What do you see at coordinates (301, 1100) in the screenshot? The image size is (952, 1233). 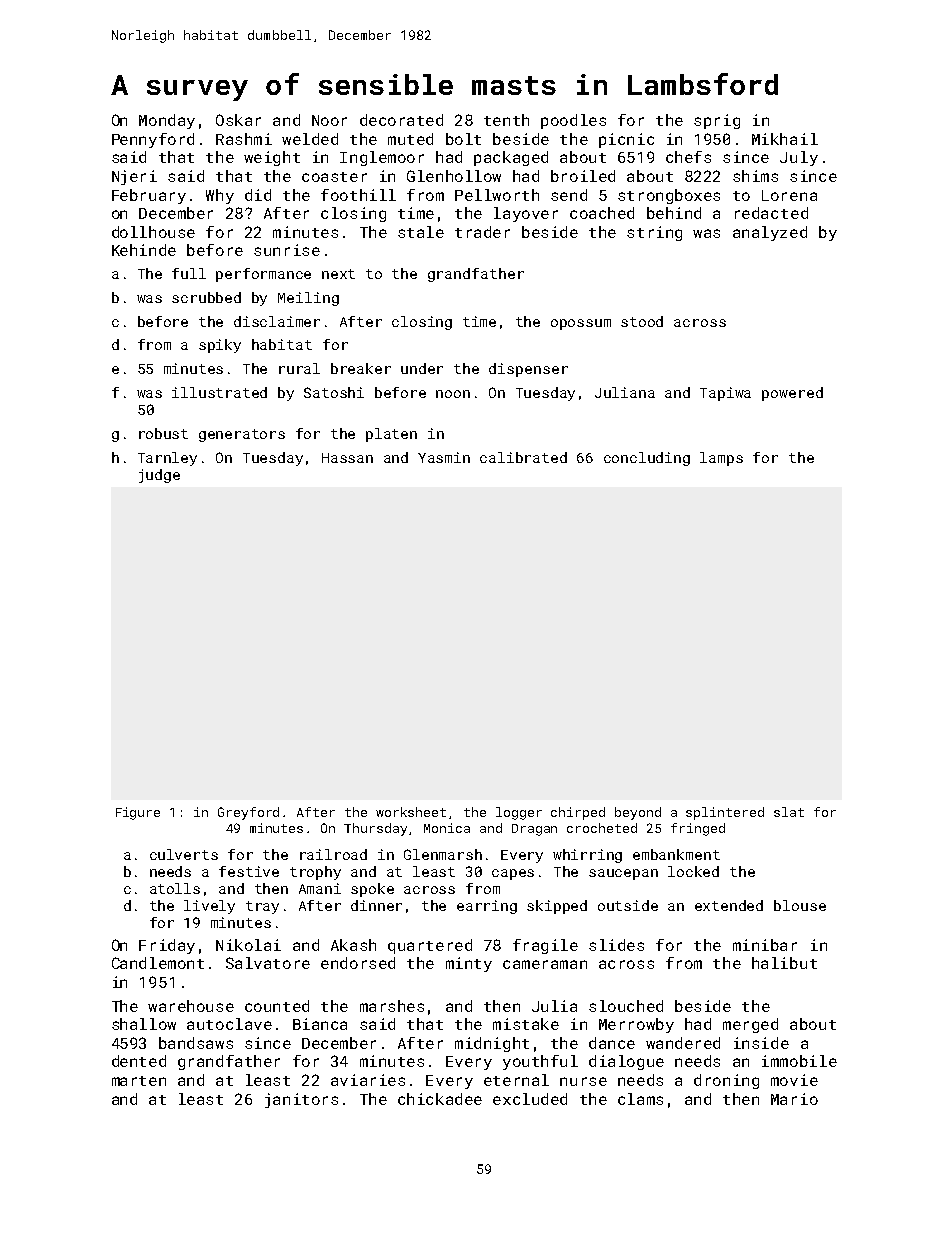 I see `janitors` at bounding box center [301, 1100].
